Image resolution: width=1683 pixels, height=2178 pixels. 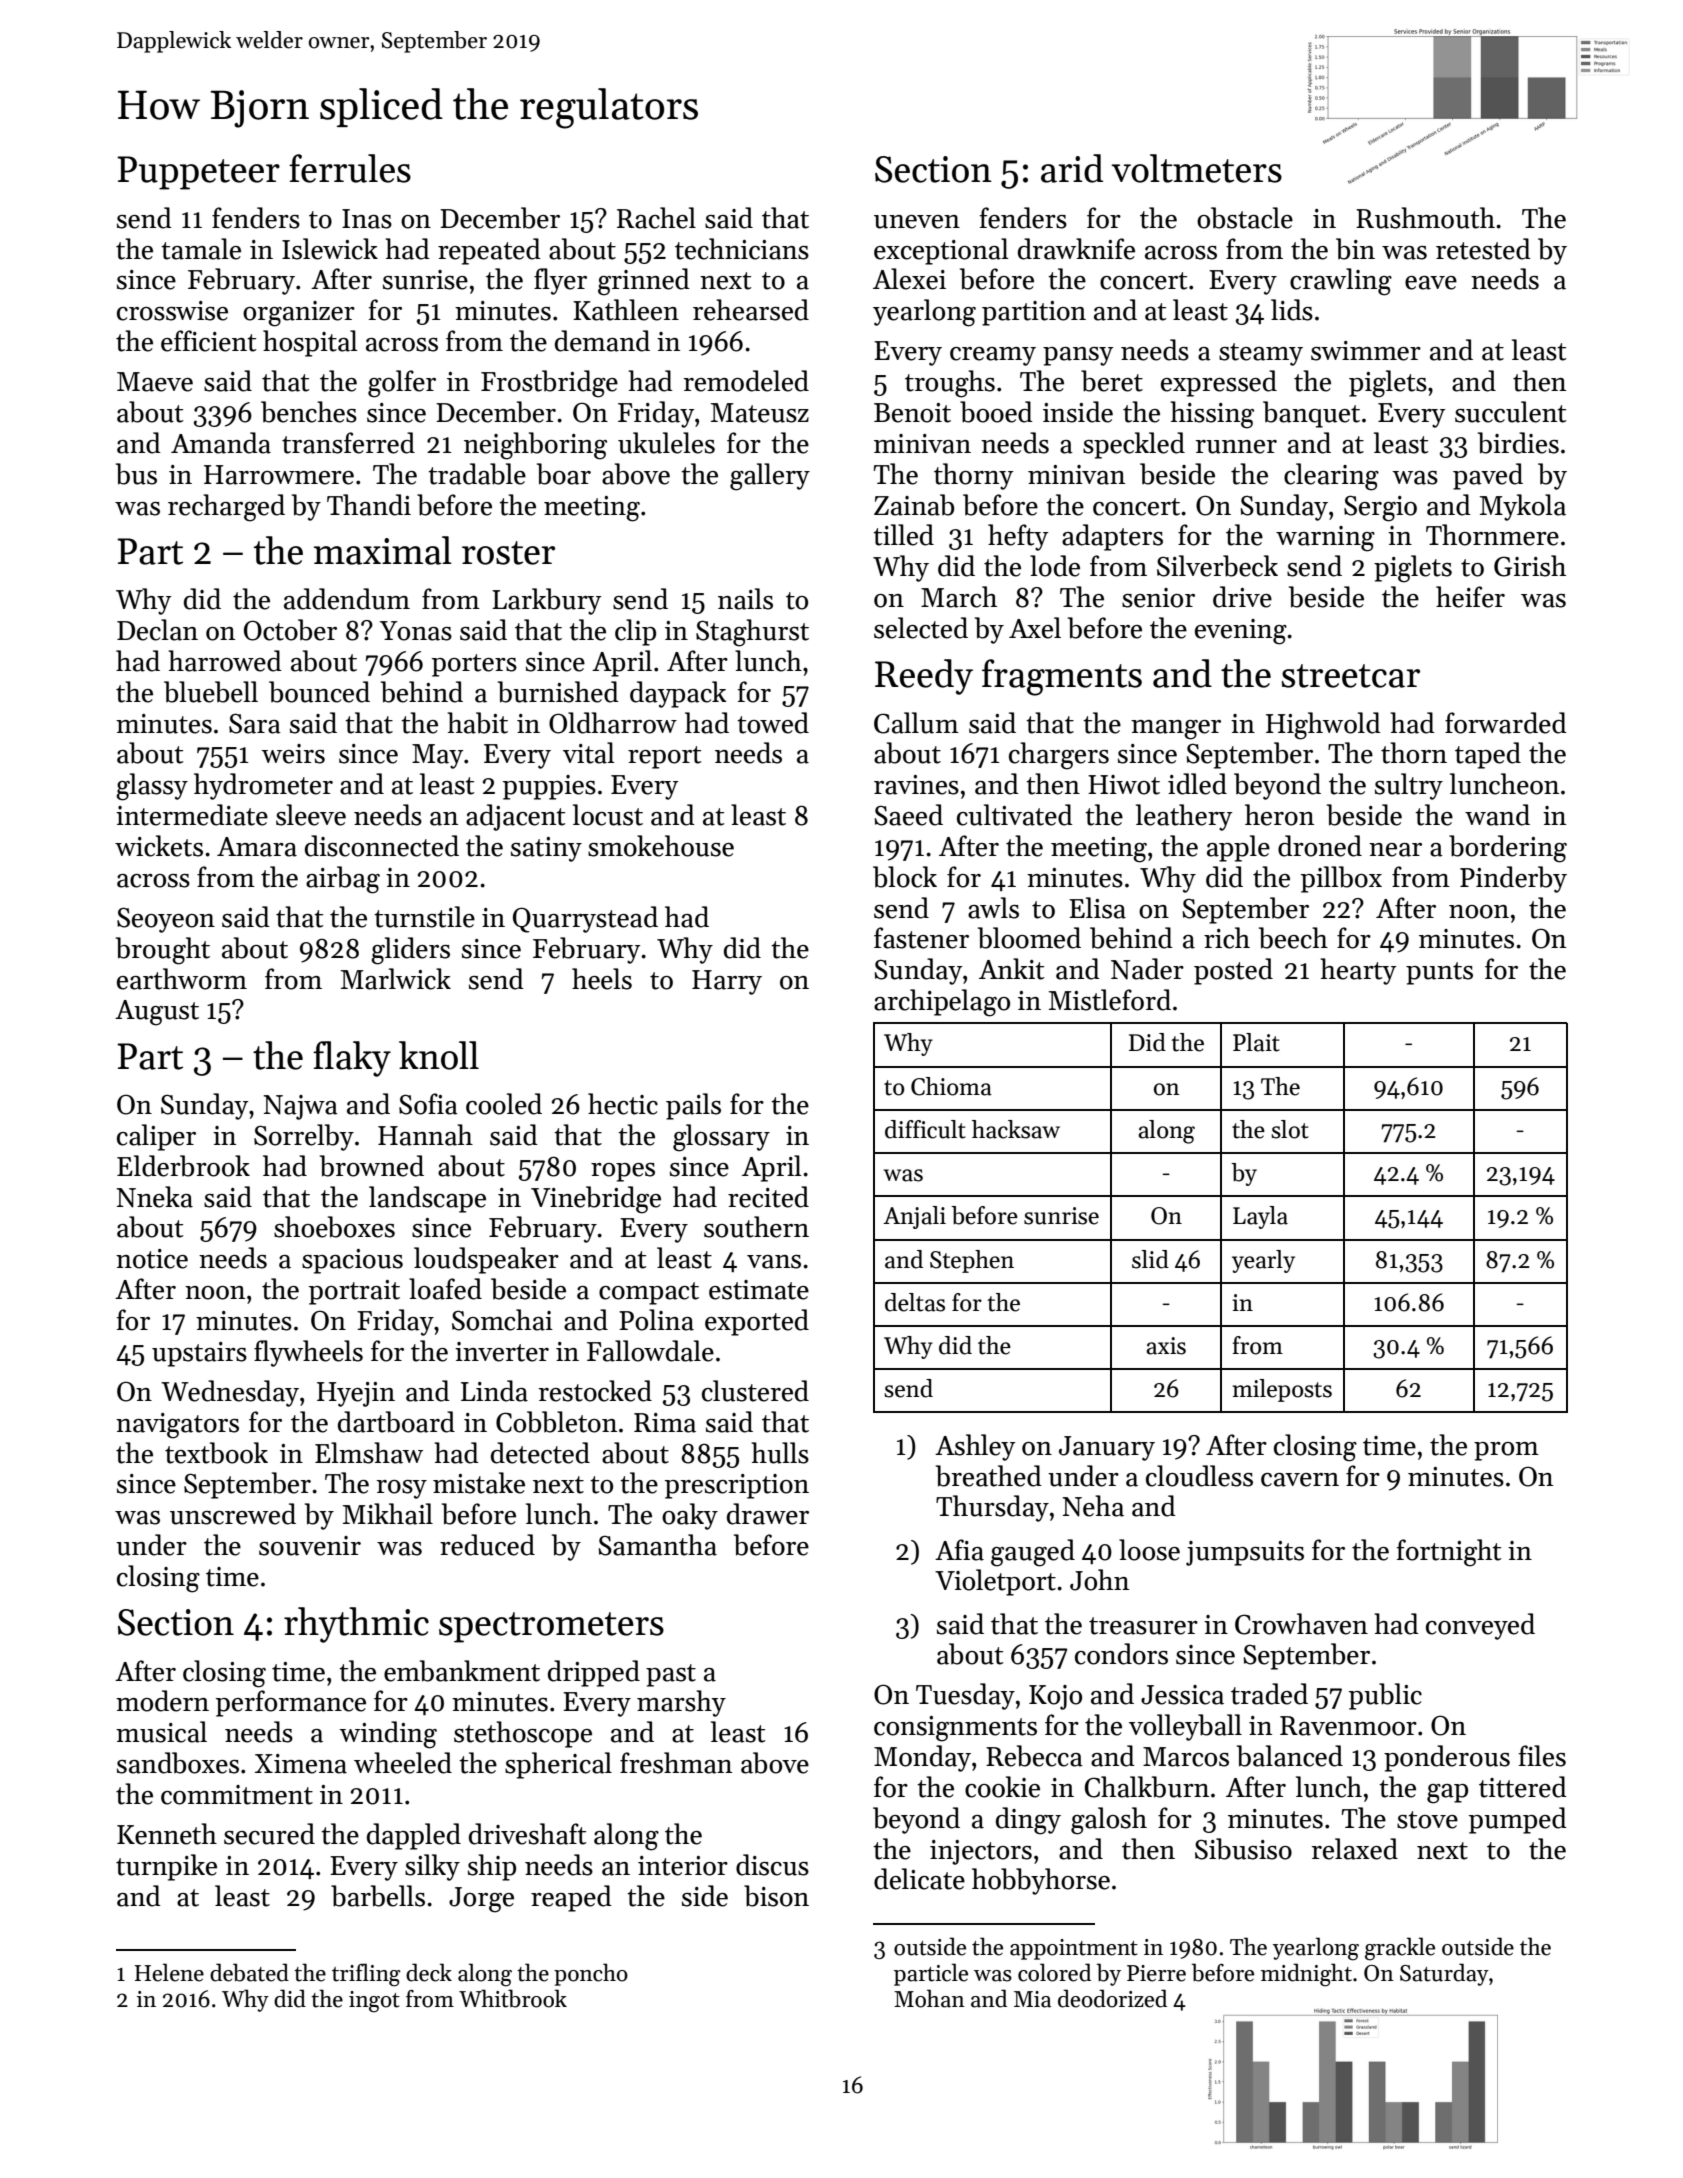 What do you see at coordinates (372, 1166) in the screenshot?
I see `browned` at bounding box center [372, 1166].
